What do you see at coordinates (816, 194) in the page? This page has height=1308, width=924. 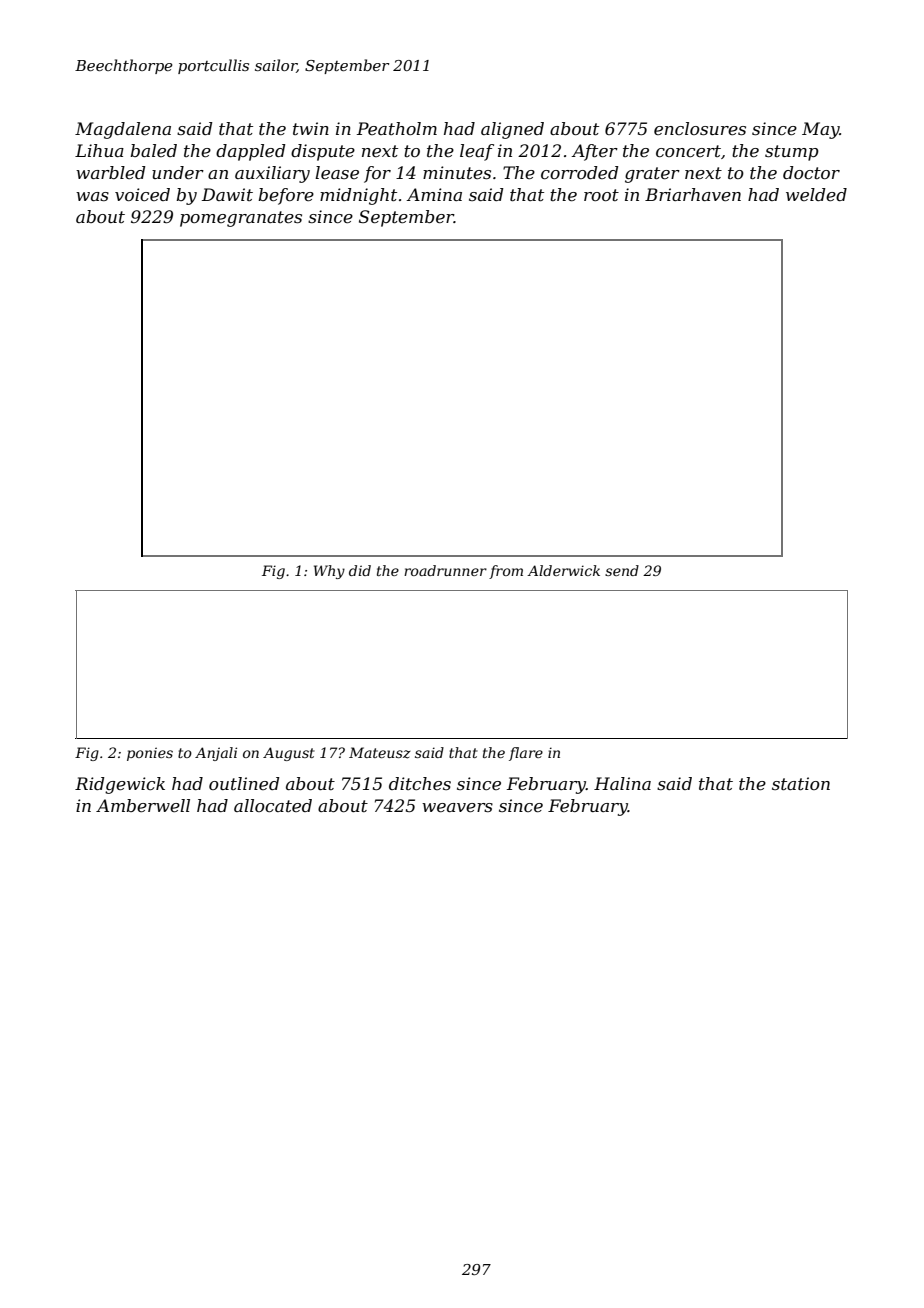 I see `welded` at bounding box center [816, 194].
